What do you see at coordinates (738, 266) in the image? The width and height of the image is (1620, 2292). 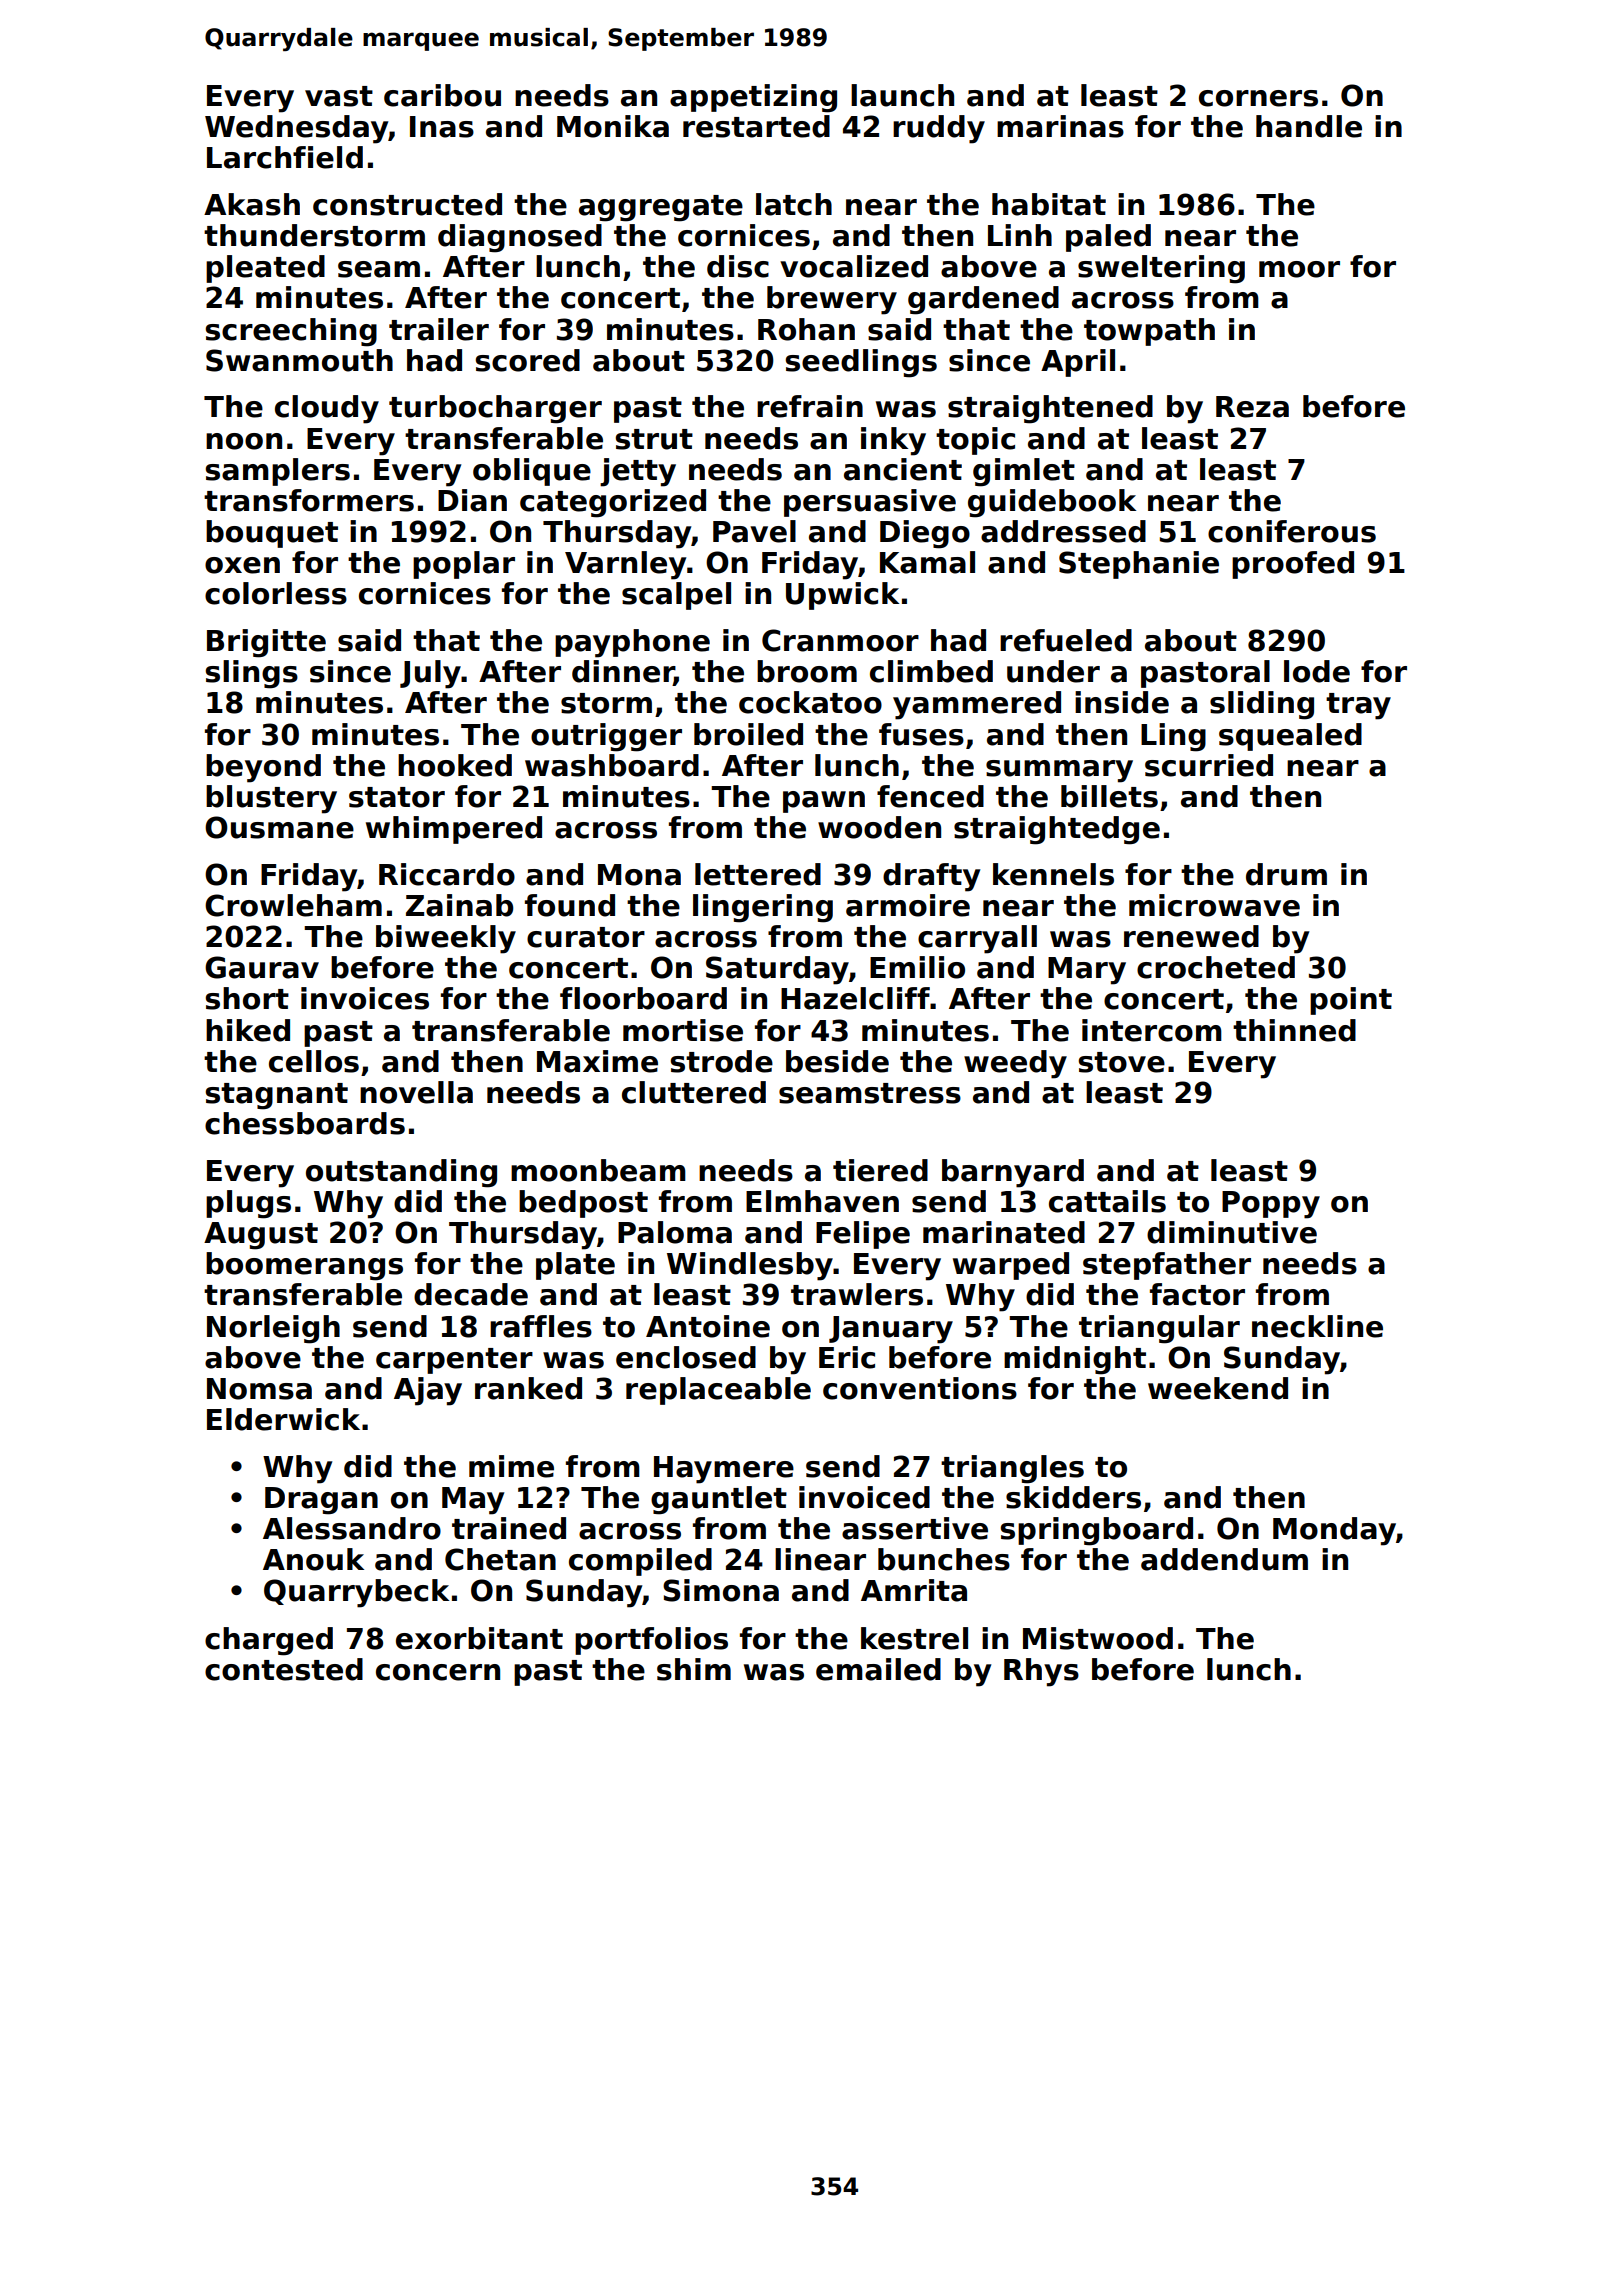 I see `disc` at bounding box center [738, 266].
